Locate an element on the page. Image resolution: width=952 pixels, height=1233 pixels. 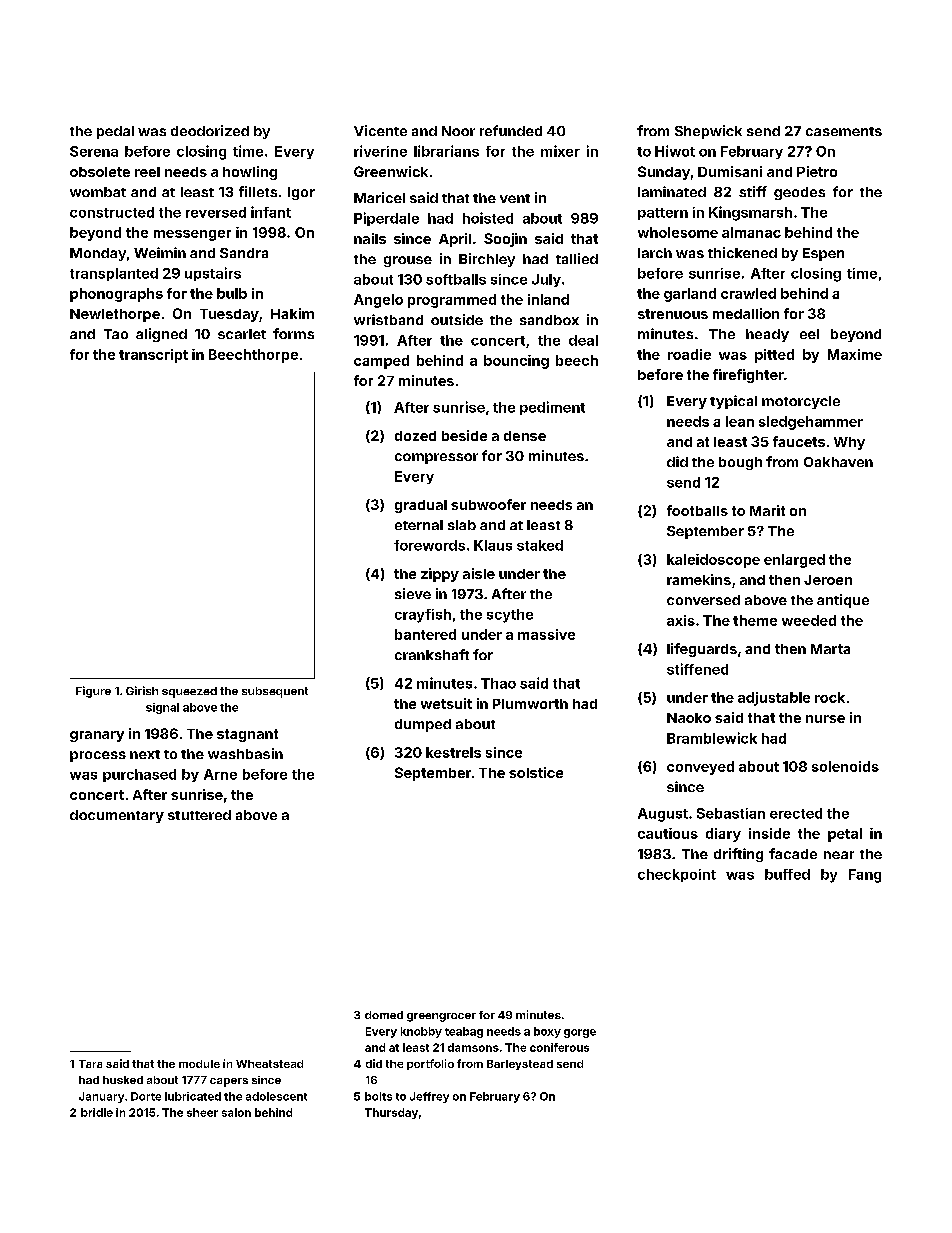
greengrocer is located at coordinates (441, 1017).
